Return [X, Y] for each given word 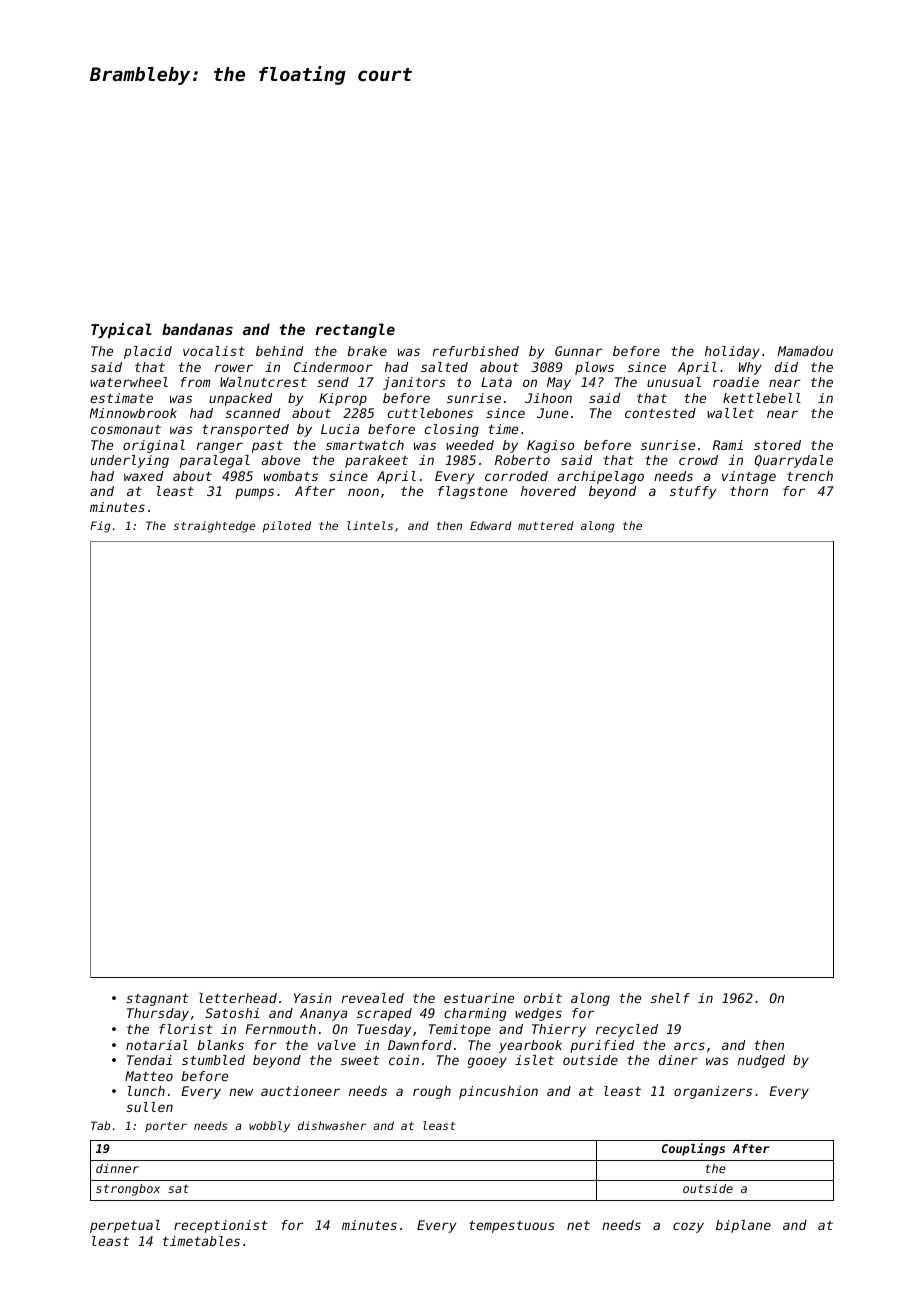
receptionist [221, 1226]
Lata [496, 382]
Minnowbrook [133, 413]
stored [777, 445]
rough [432, 1092]
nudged [761, 1061]
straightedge [215, 527]
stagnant [157, 999]
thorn [749, 491]
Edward [491, 525]
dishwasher [332, 1125]
